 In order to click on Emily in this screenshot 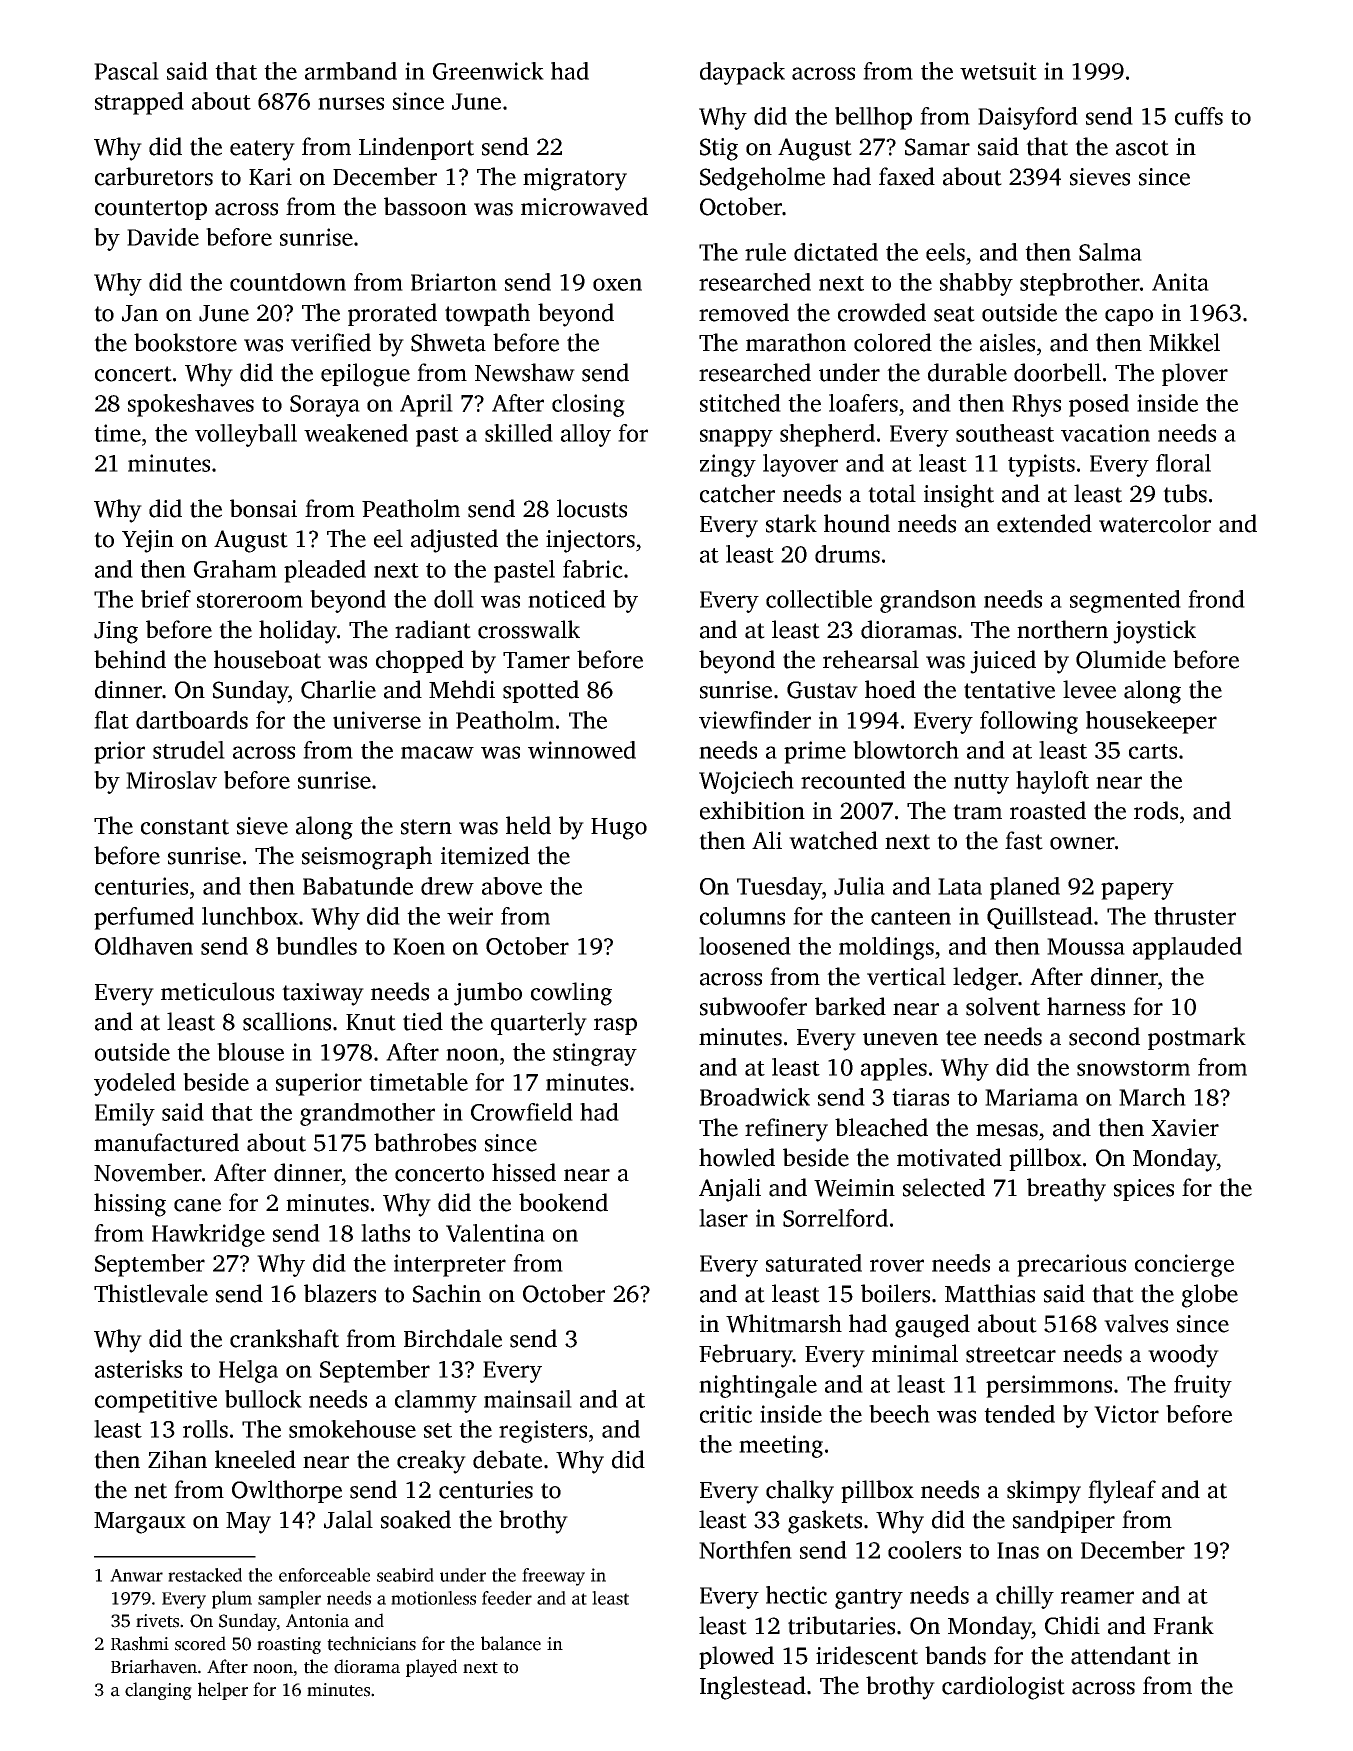, I will do `click(125, 1114)`.
